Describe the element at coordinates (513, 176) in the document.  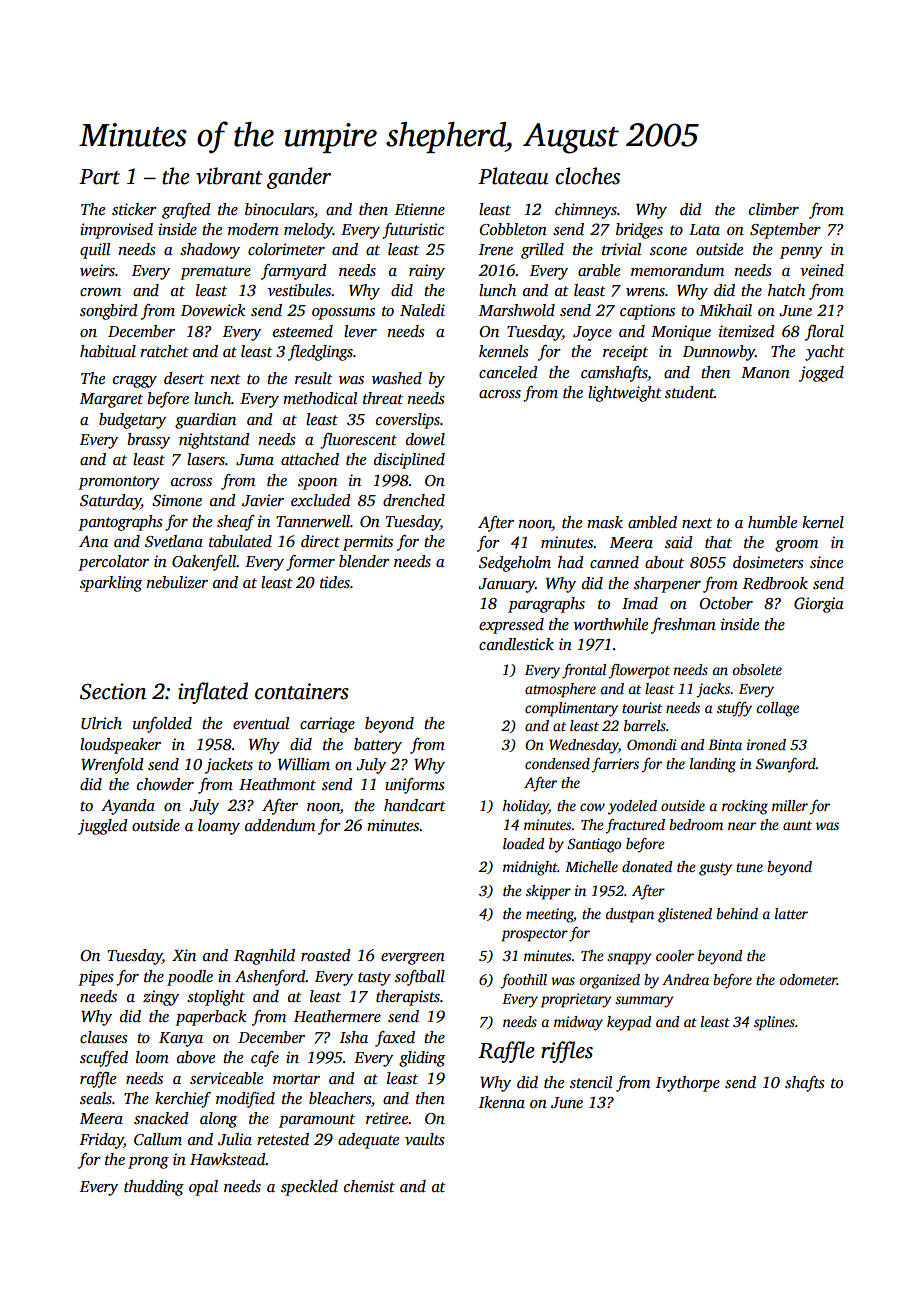
I see `Plateau` at that location.
